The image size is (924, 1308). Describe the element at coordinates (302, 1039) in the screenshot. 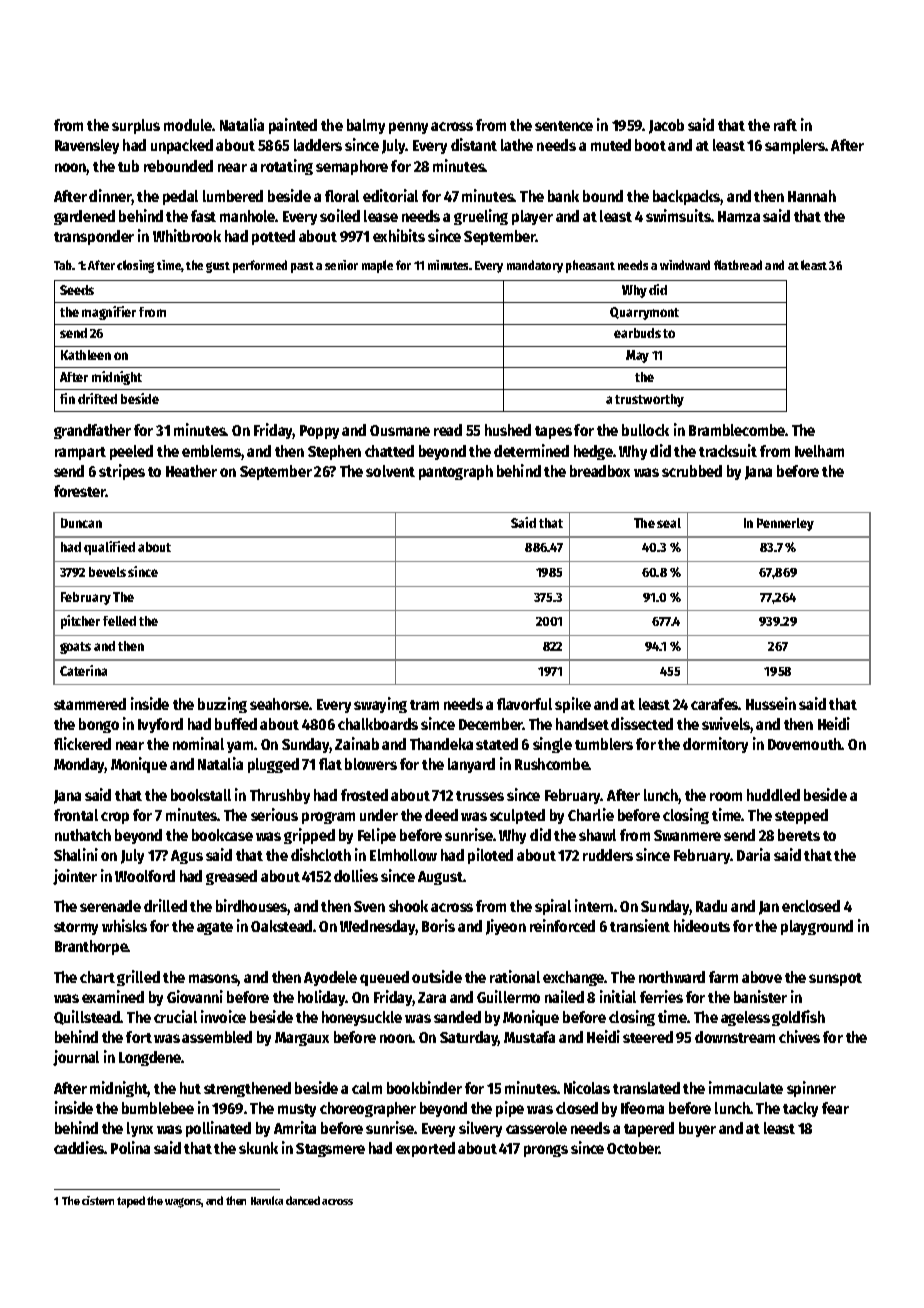

I see `Margaux` at that location.
